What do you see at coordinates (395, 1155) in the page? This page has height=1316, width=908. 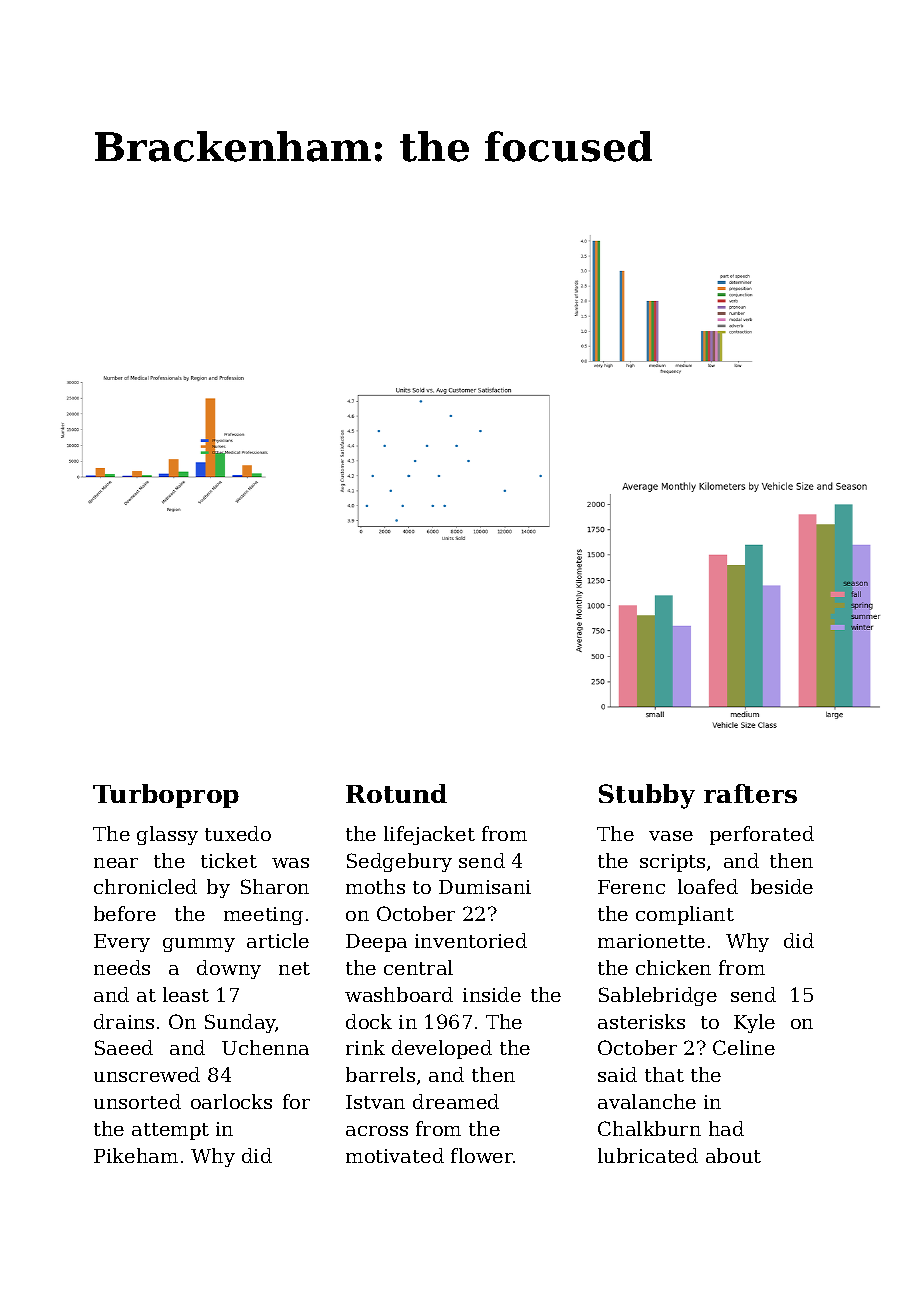 I see `motivated` at bounding box center [395, 1155].
